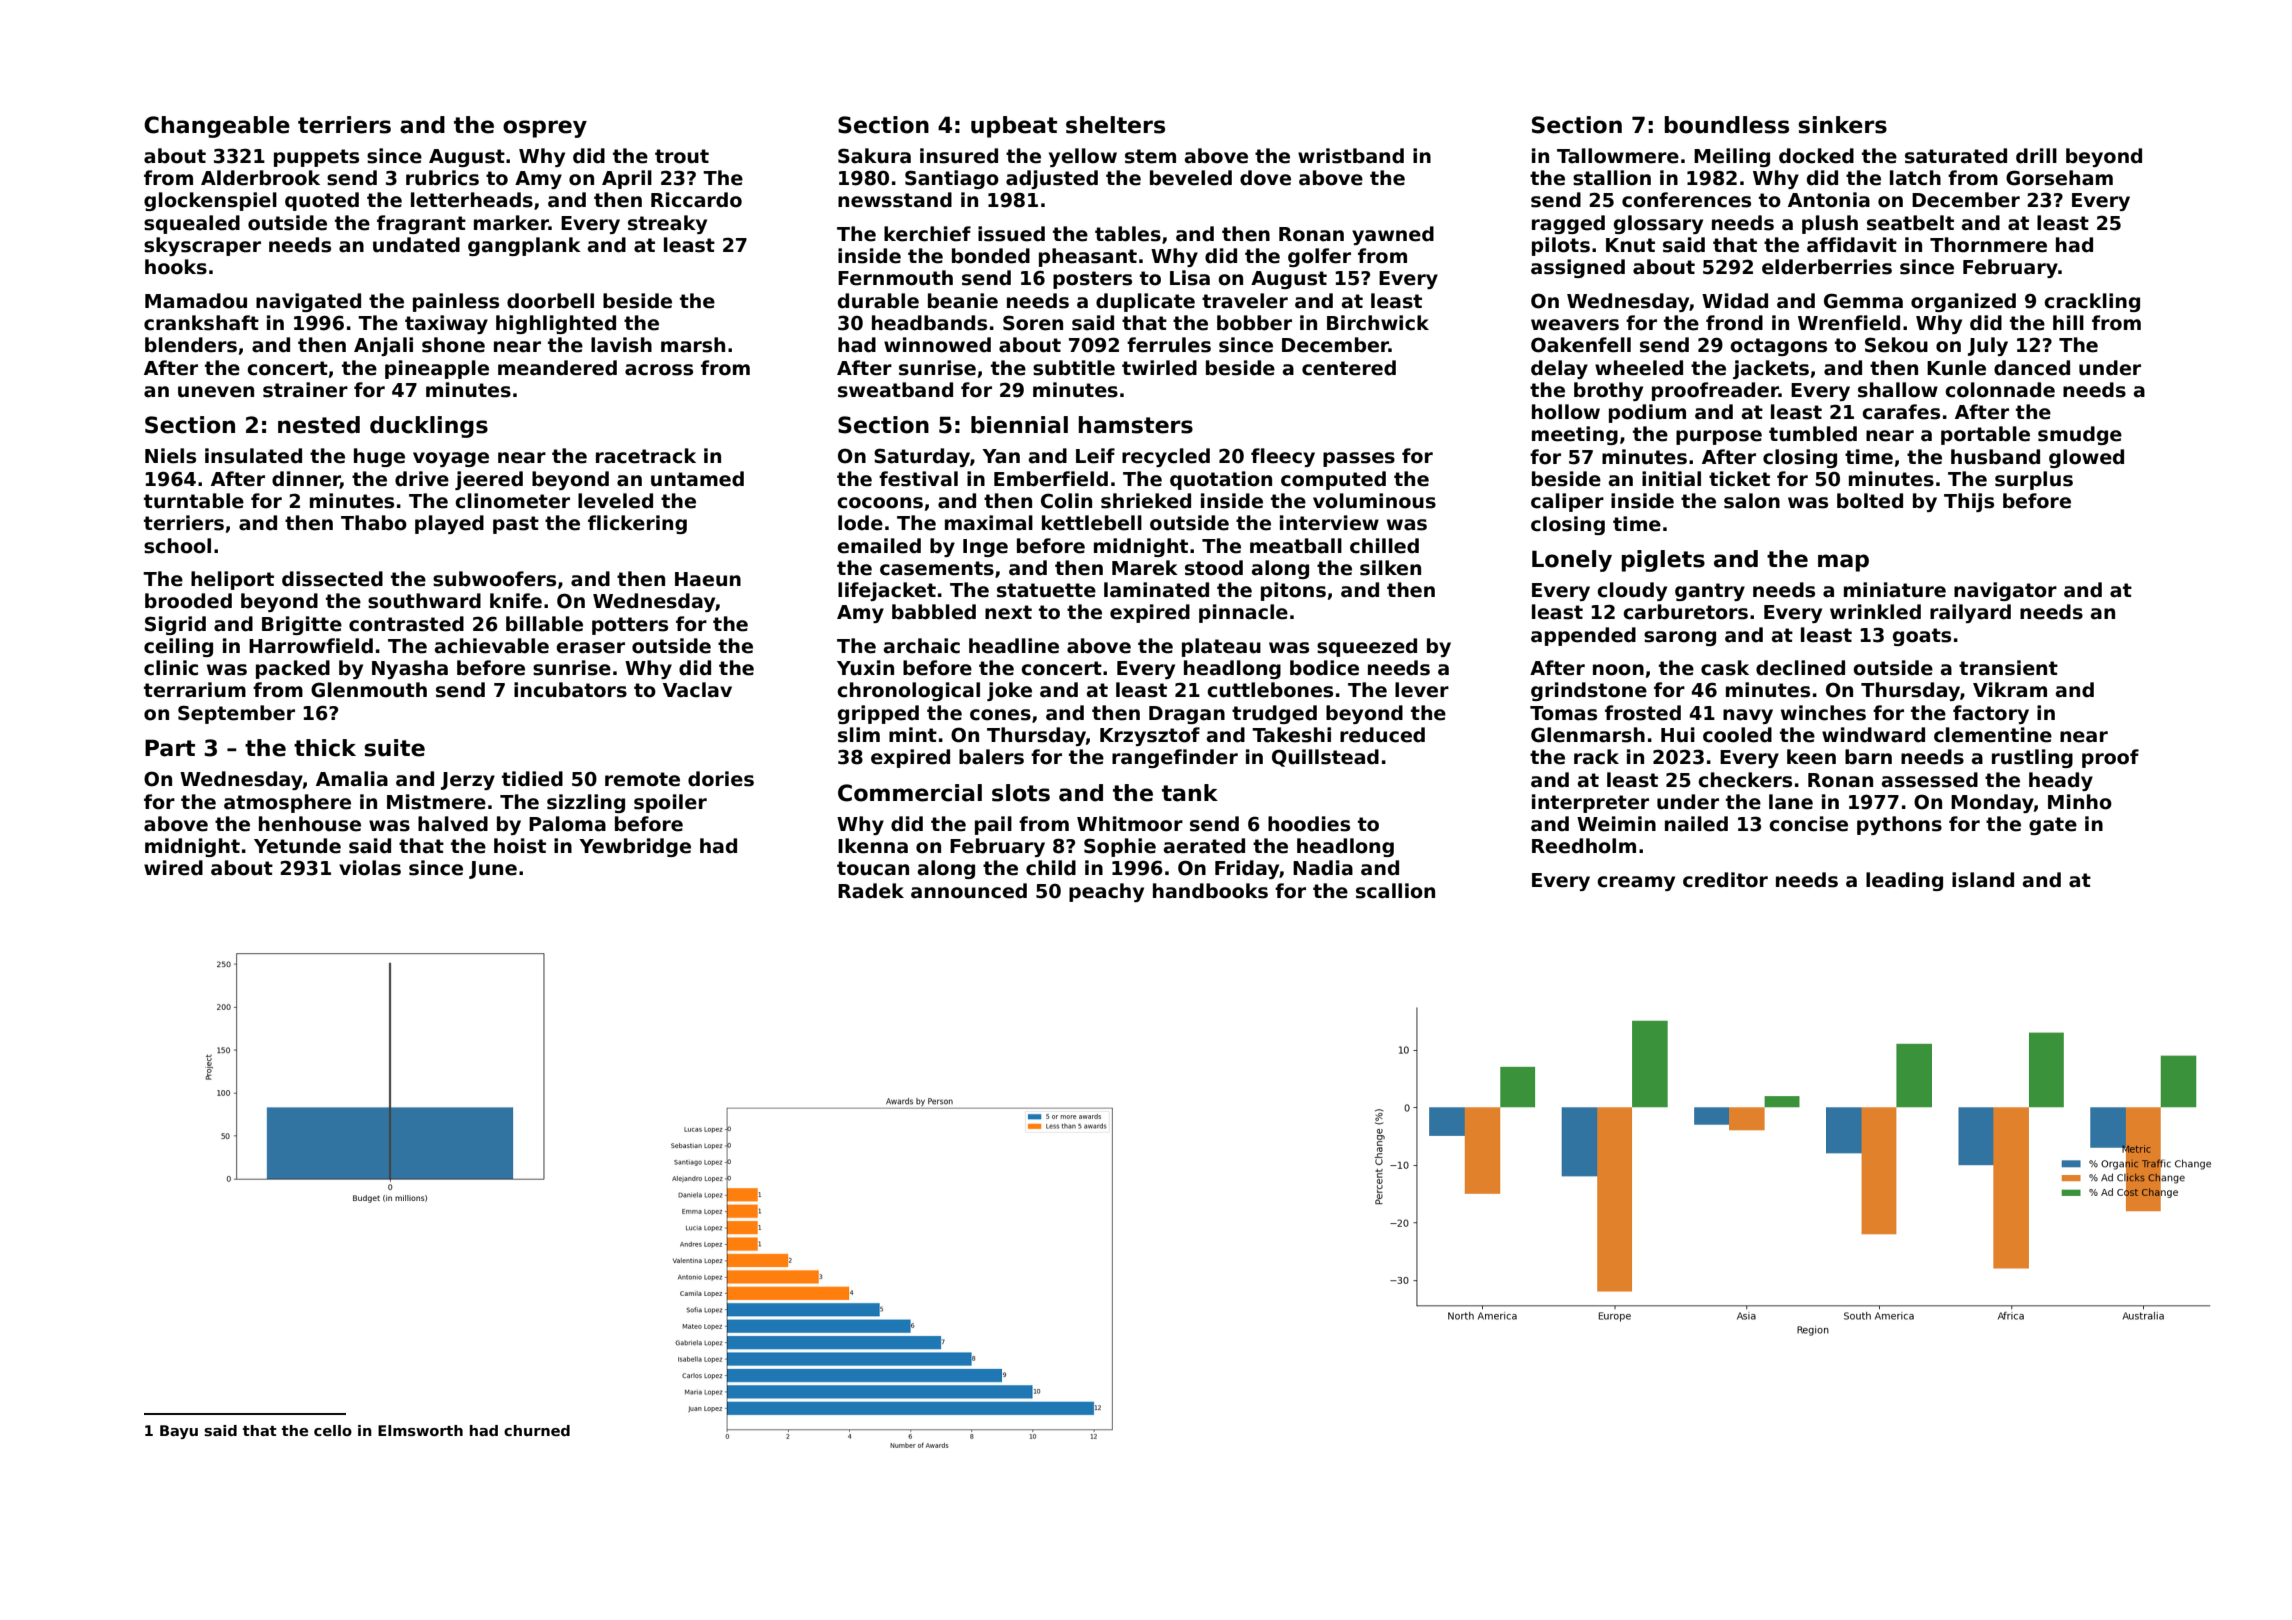 The height and width of the screenshot is (1620, 2292). Describe the element at coordinates (1983, 880) in the screenshot. I see `island` at that location.
